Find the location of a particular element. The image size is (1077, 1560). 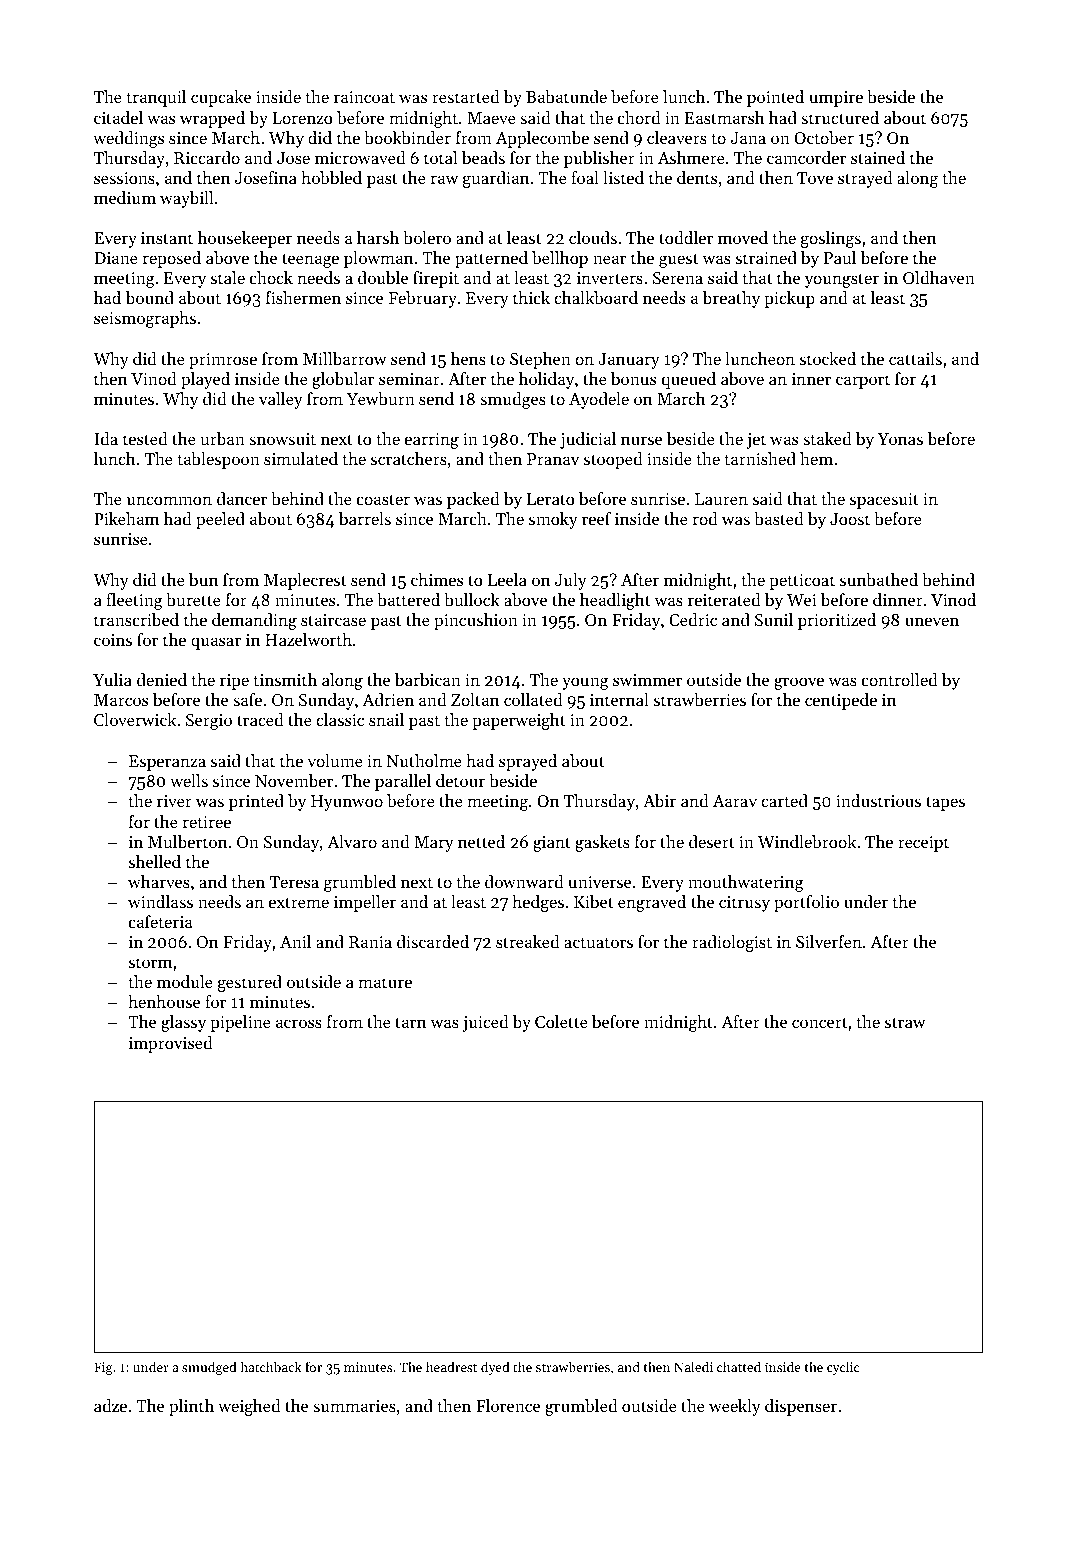

Babatunde is located at coordinates (566, 96).
